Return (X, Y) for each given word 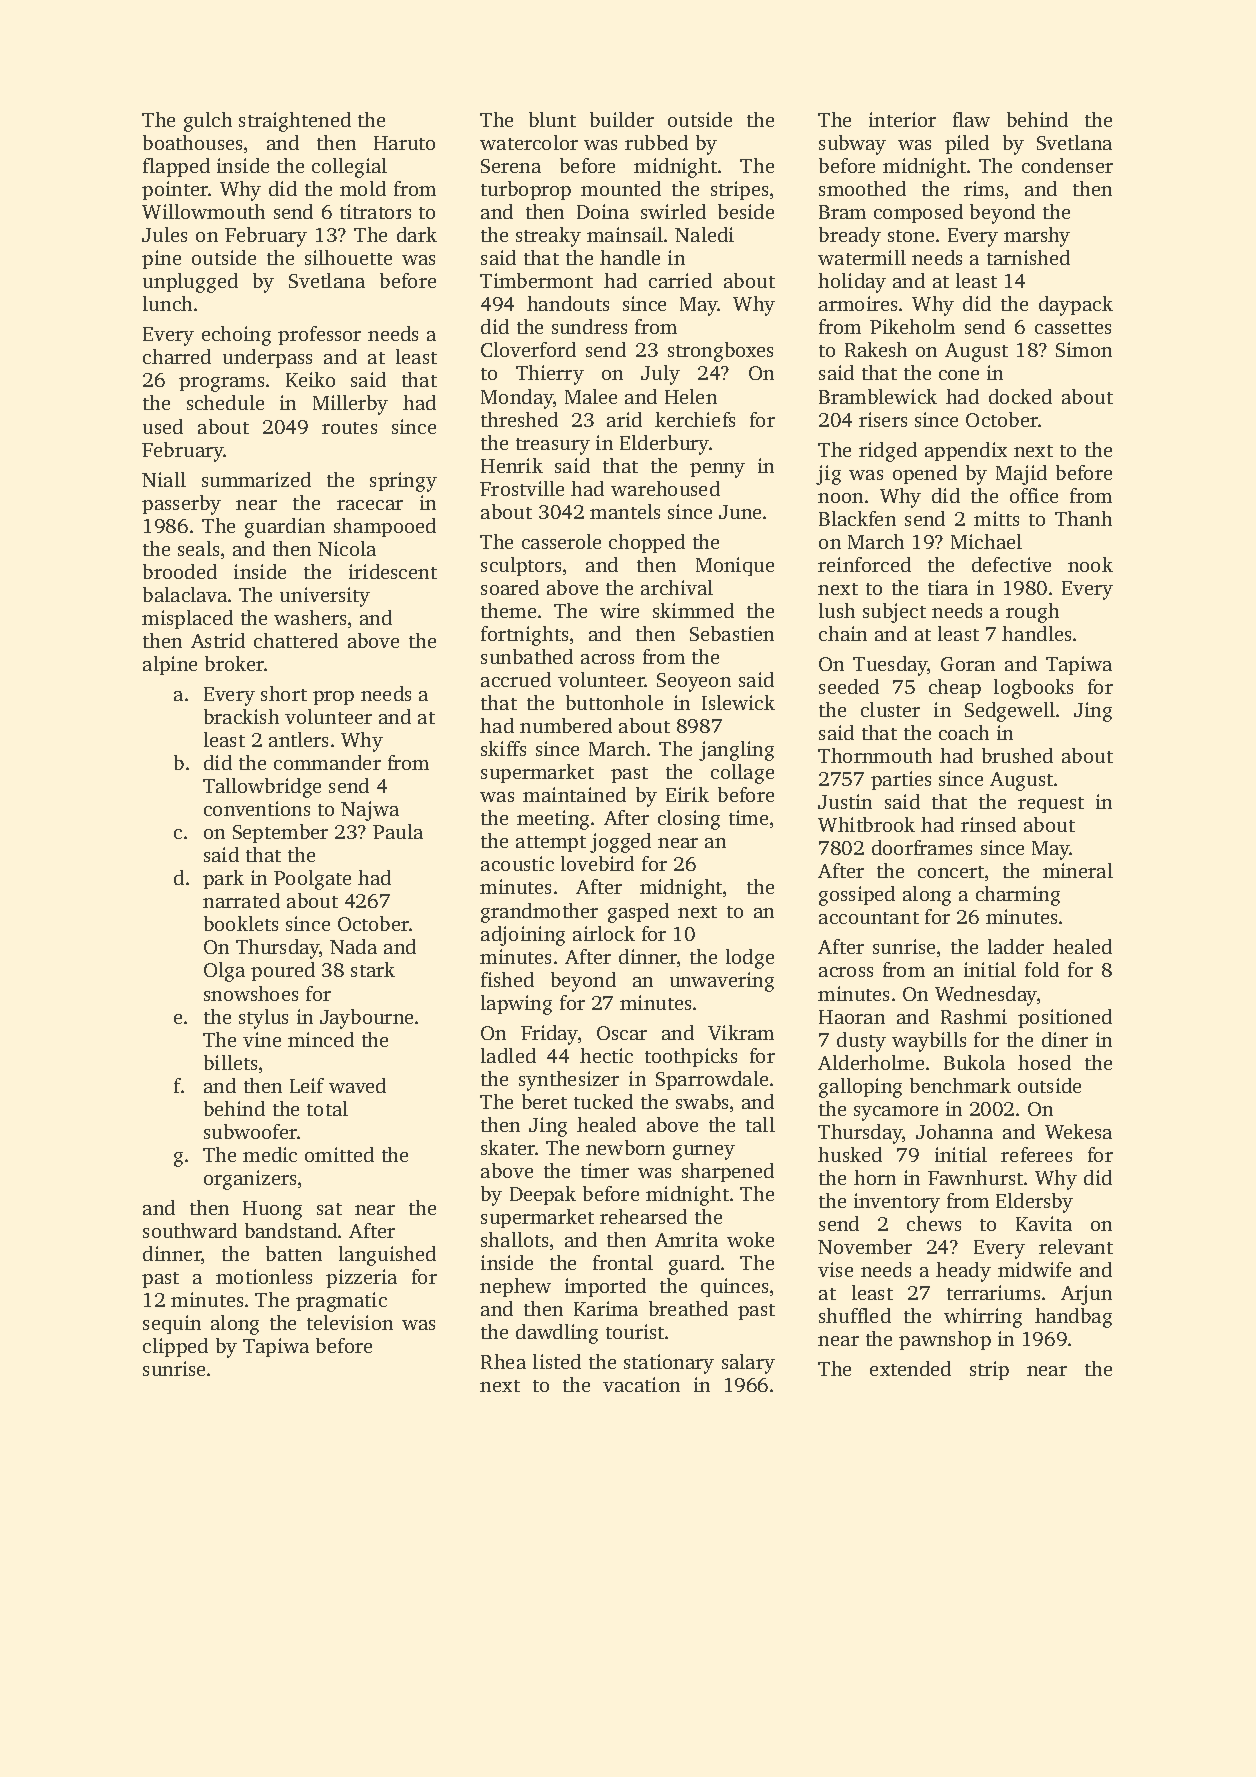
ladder (1016, 946)
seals (198, 548)
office (1034, 495)
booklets (241, 923)
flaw (971, 119)
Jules (164, 234)
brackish (241, 716)
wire (619, 610)
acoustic (517, 863)
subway (852, 145)
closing (689, 820)
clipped (175, 1347)
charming (1018, 896)
